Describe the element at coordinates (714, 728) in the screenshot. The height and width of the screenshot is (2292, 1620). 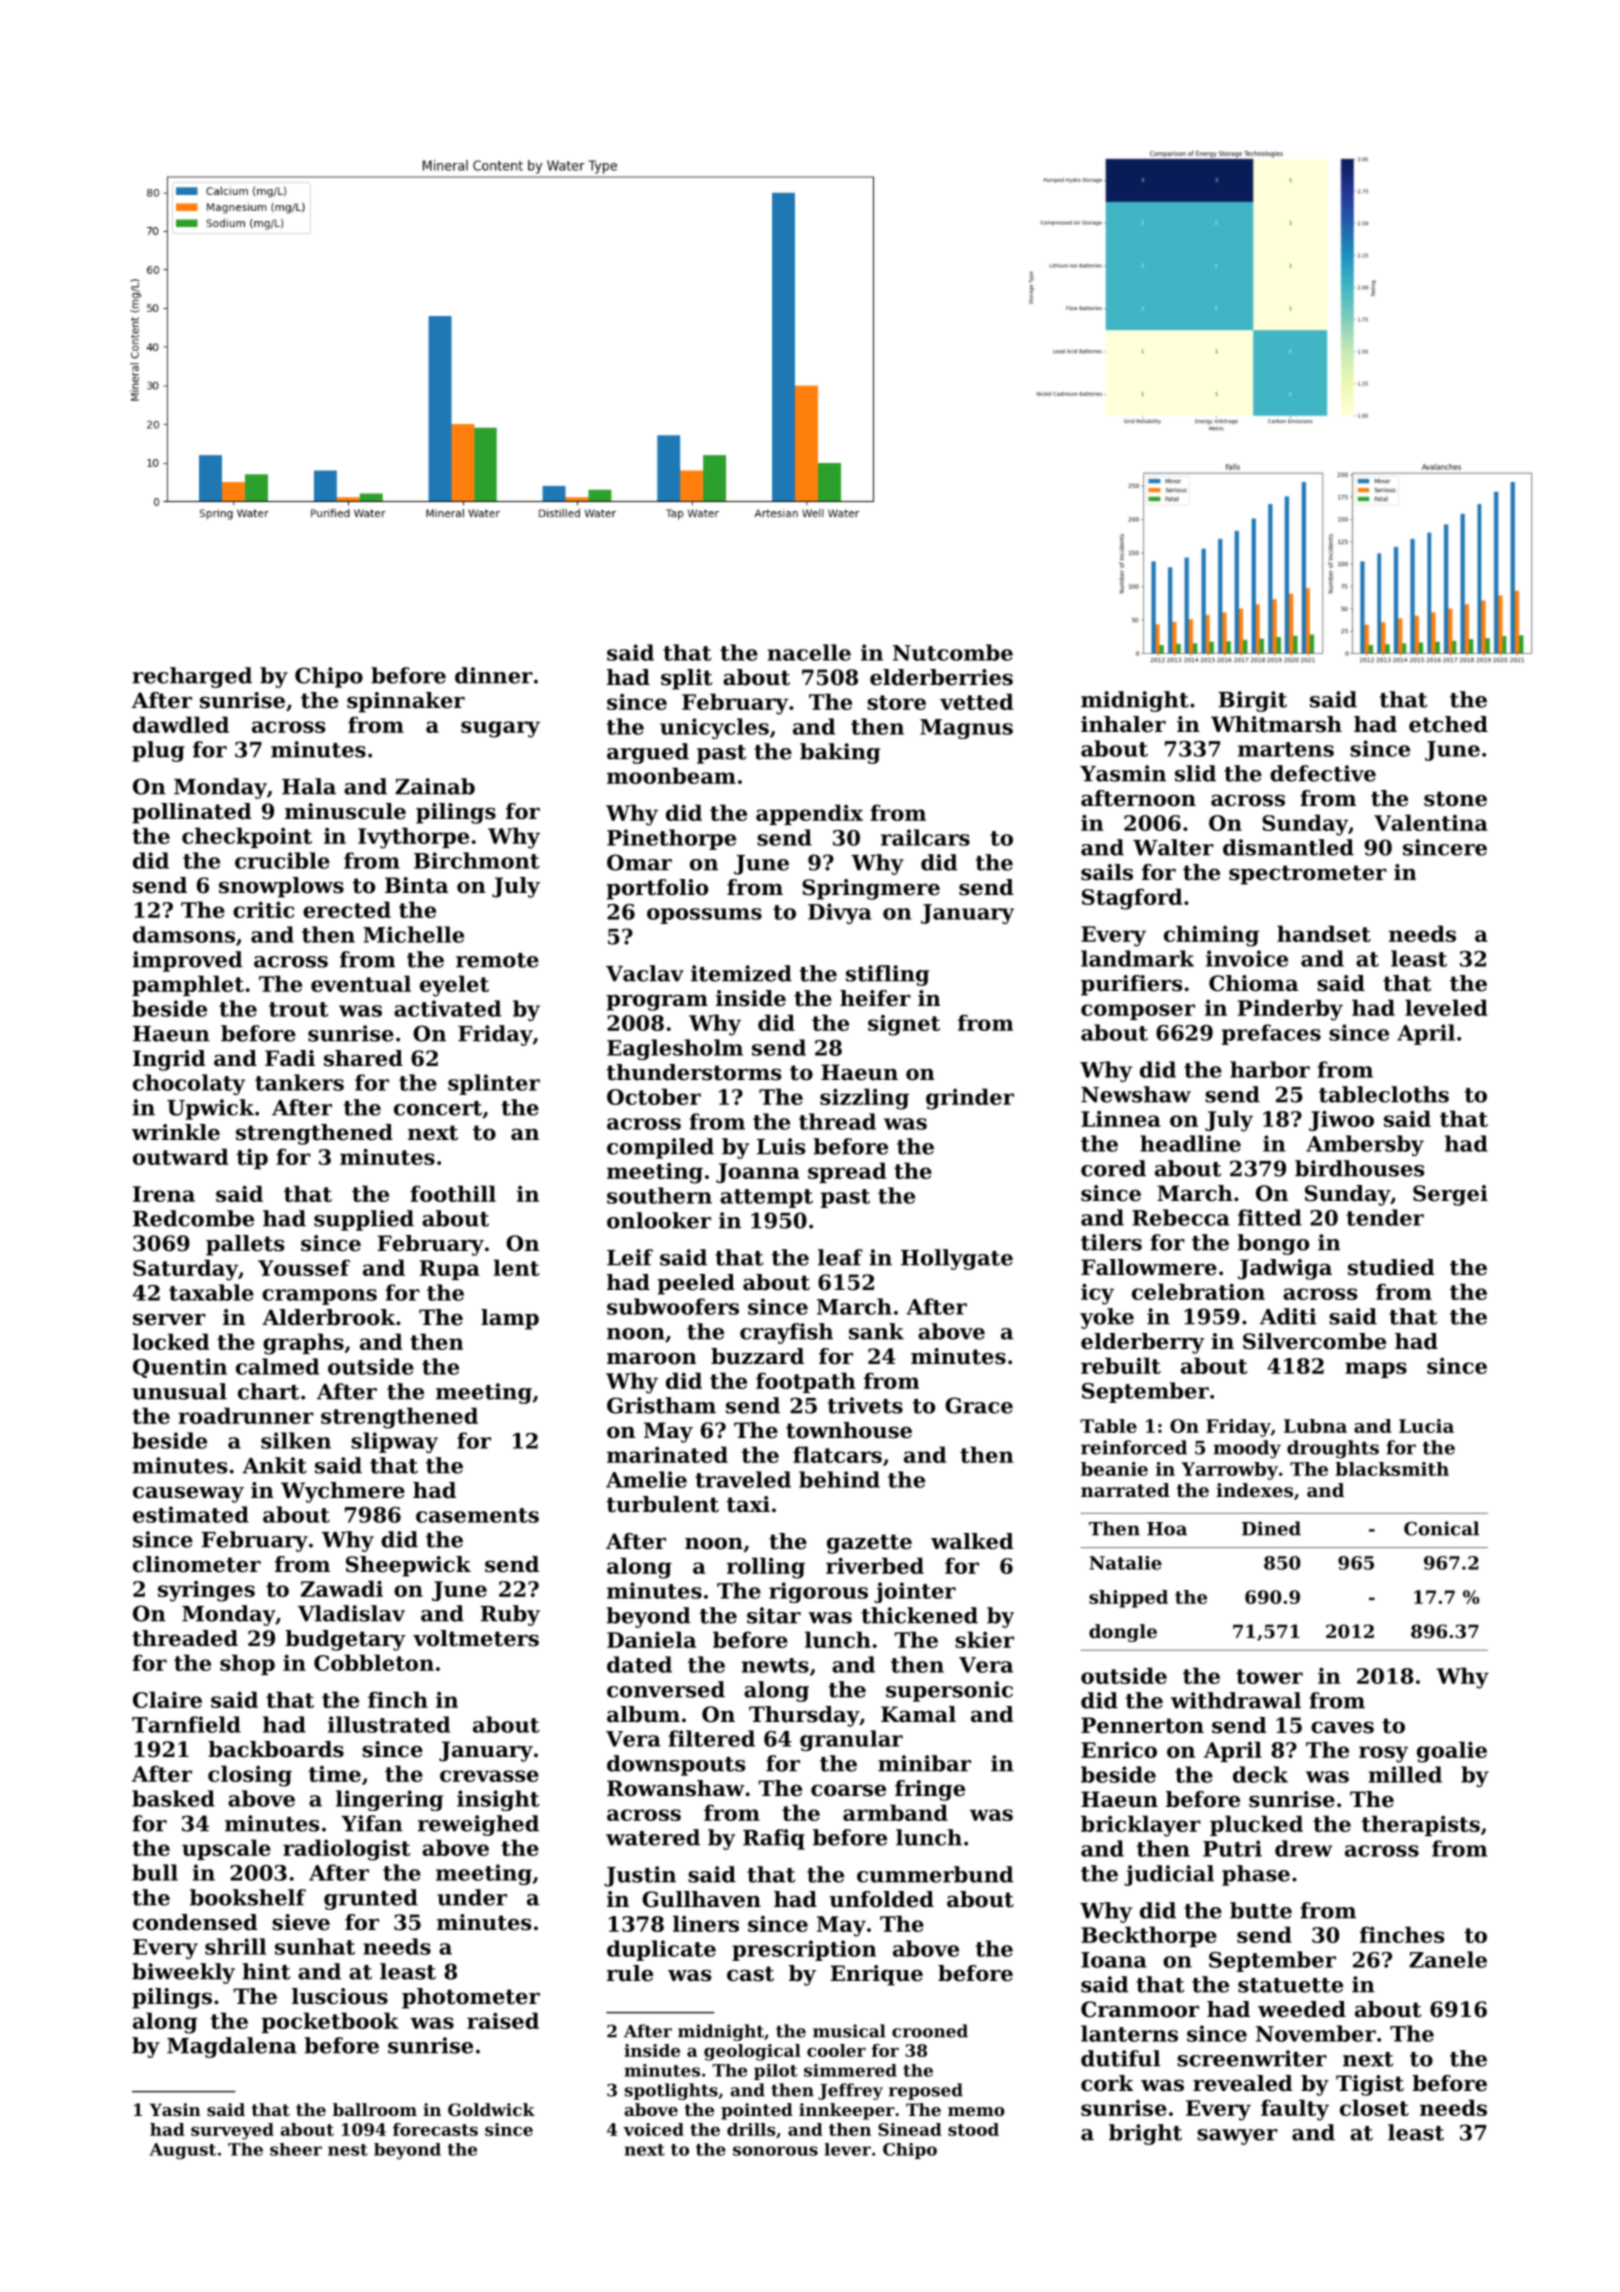
I see `unicycles` at that location.
